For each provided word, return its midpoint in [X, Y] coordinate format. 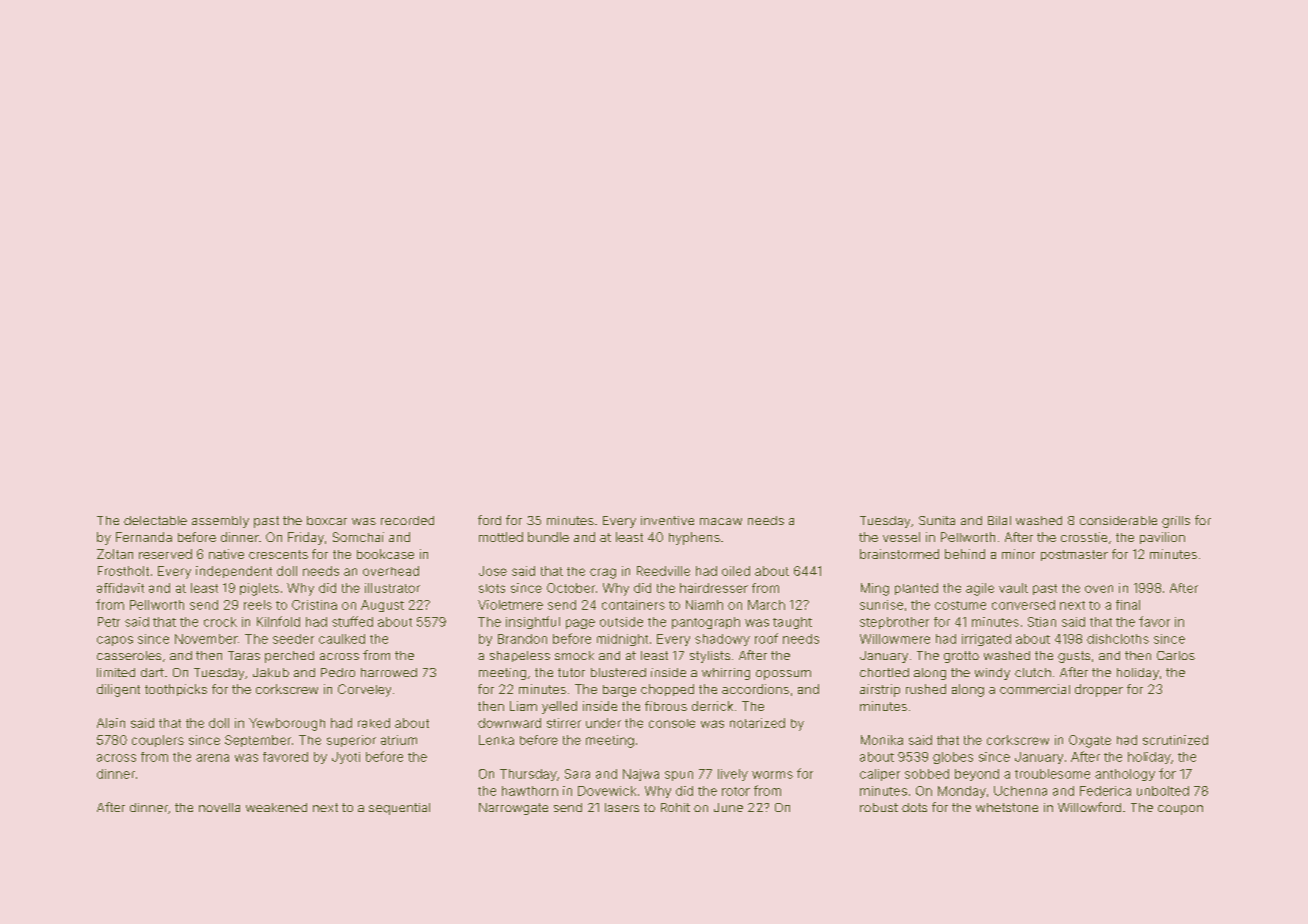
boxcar [327, 520]
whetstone [1007, 807]
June [728, 807]
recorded [407, 520]
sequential [399, 809]
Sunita [937, 520]
